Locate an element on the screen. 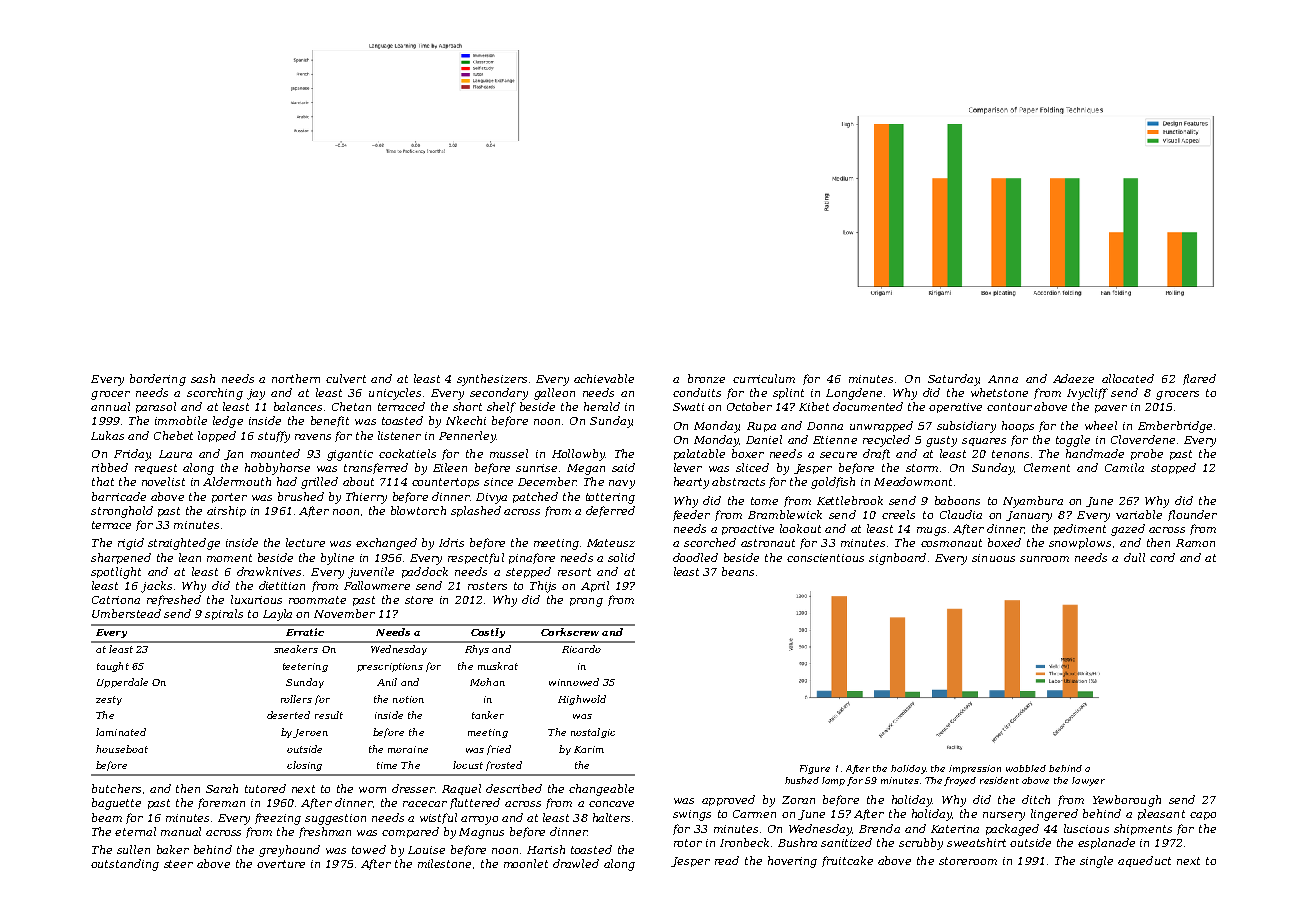 This screenshot has height=924, width=1308. winnowed is located at coordinates (574, 682).
